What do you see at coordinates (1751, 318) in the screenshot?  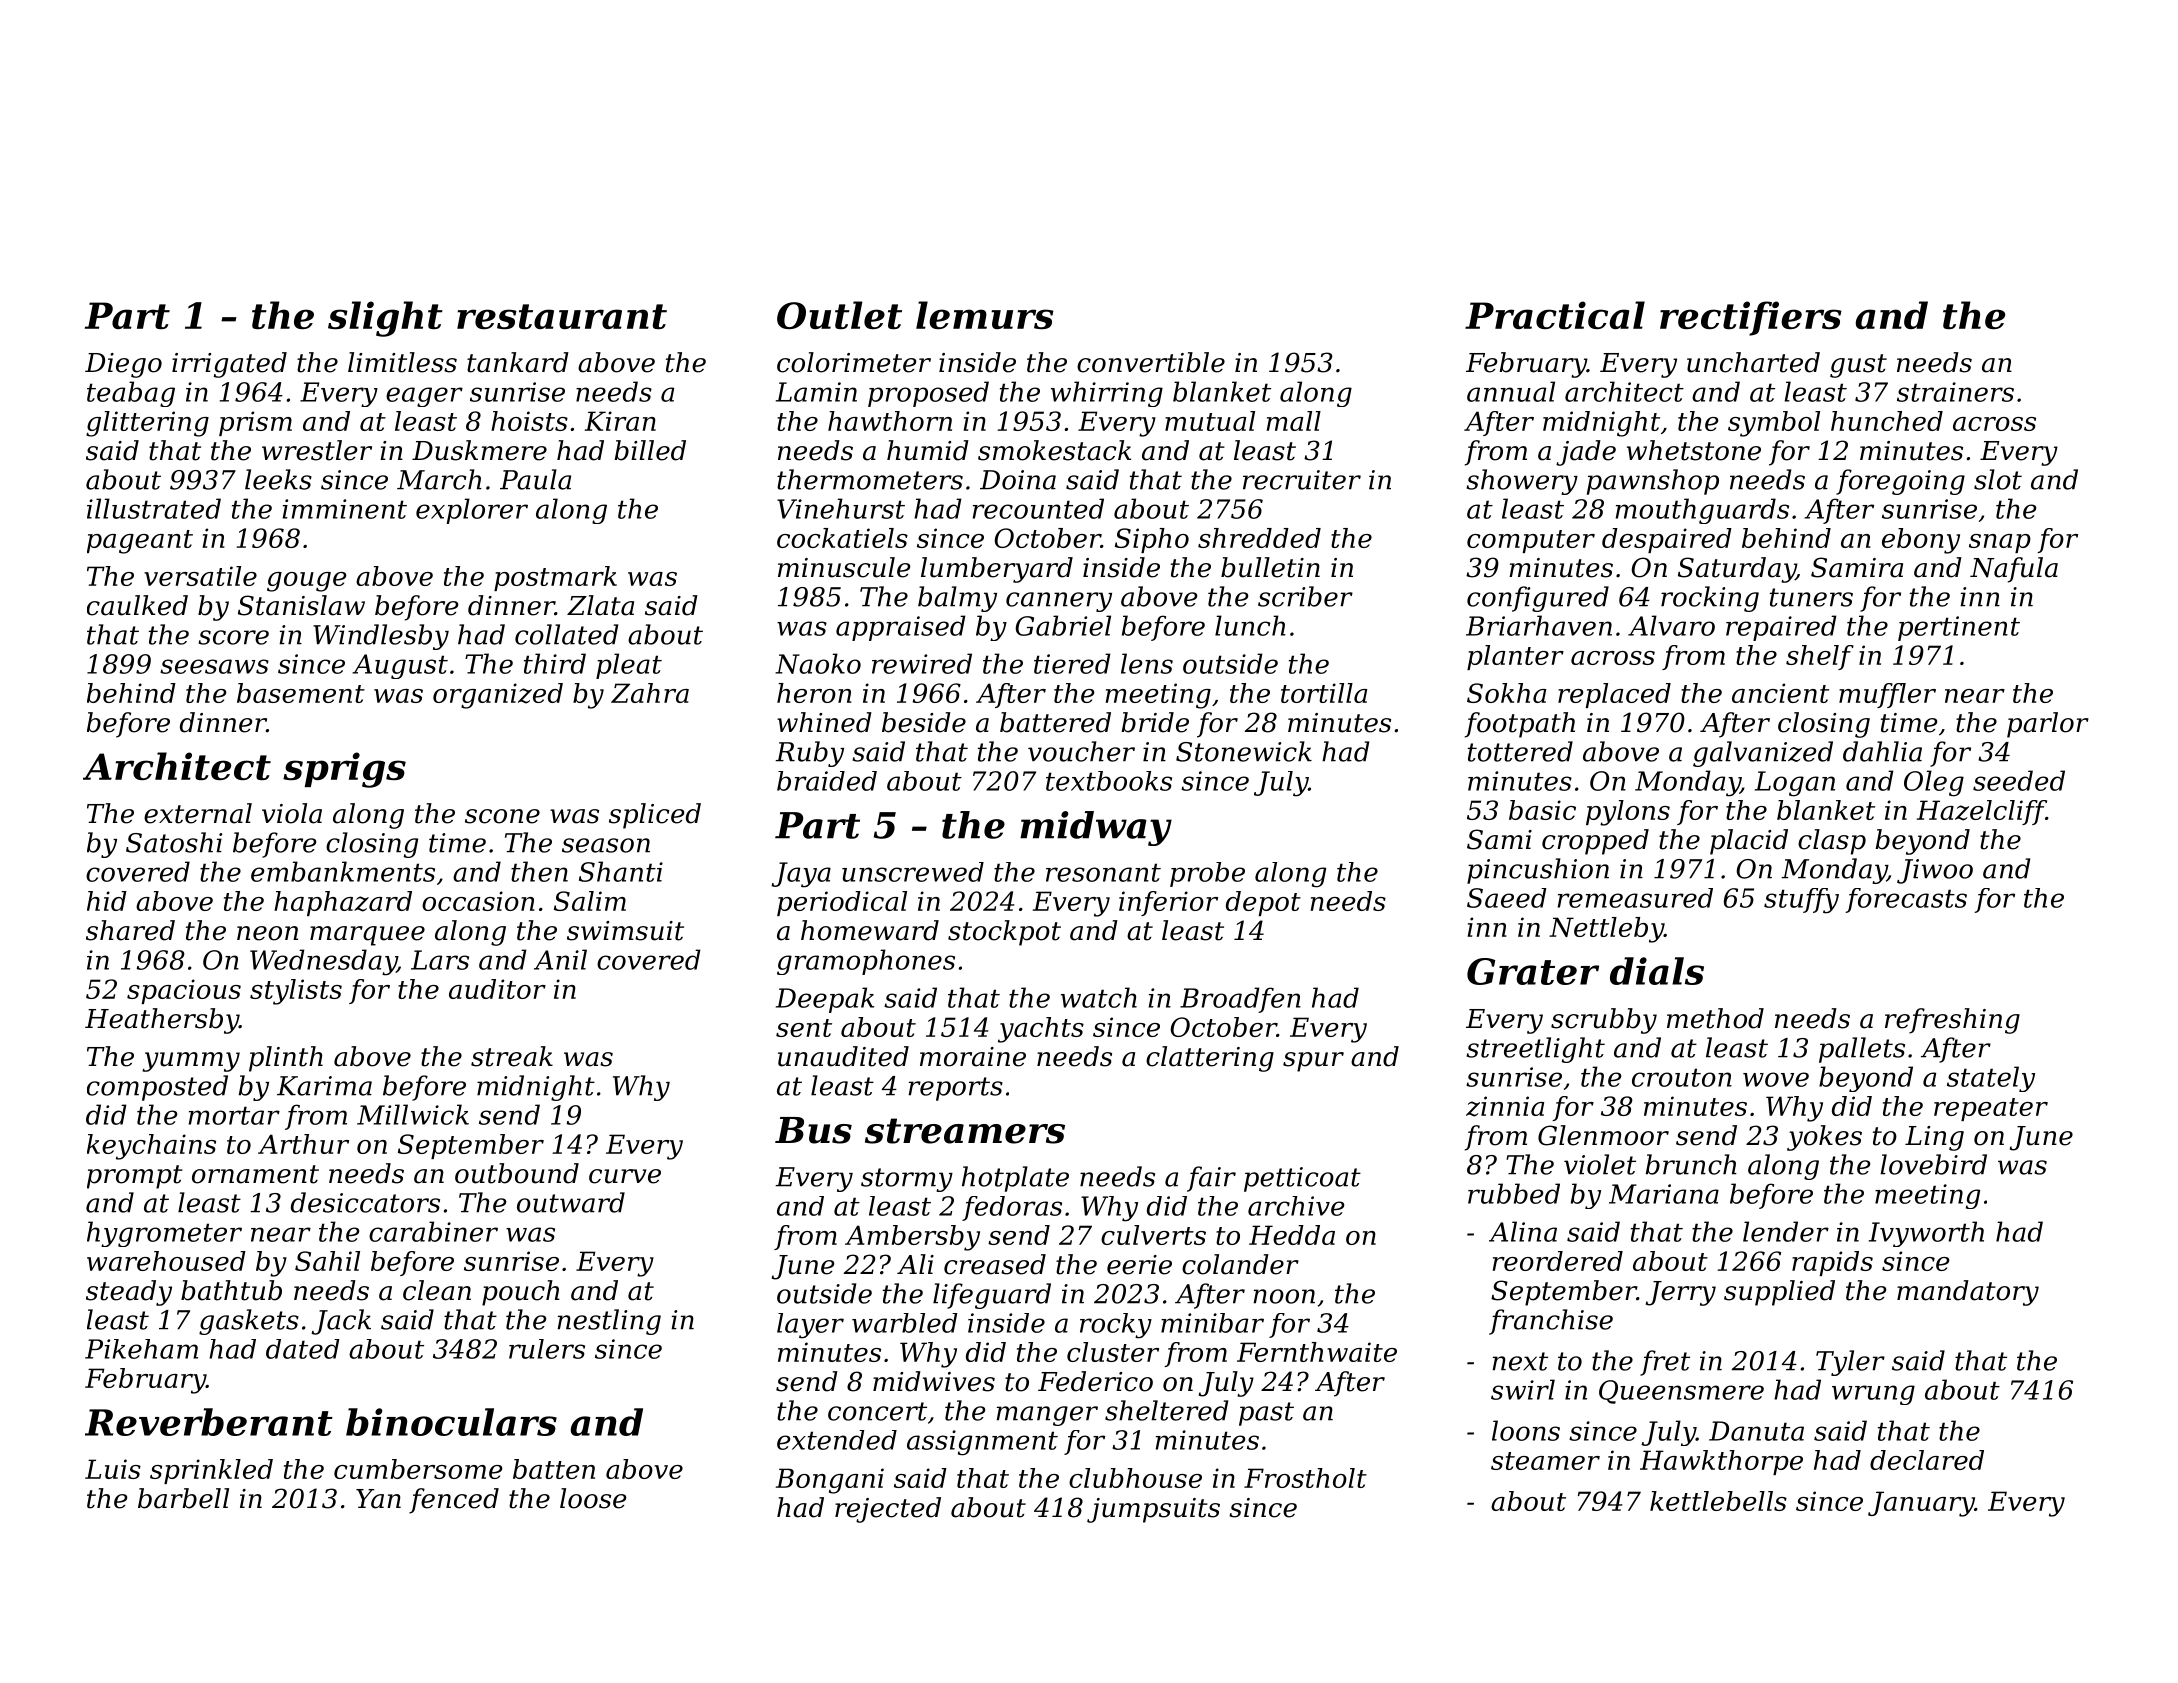 I see `rectifiers` at bounding box center [1751, 318].
